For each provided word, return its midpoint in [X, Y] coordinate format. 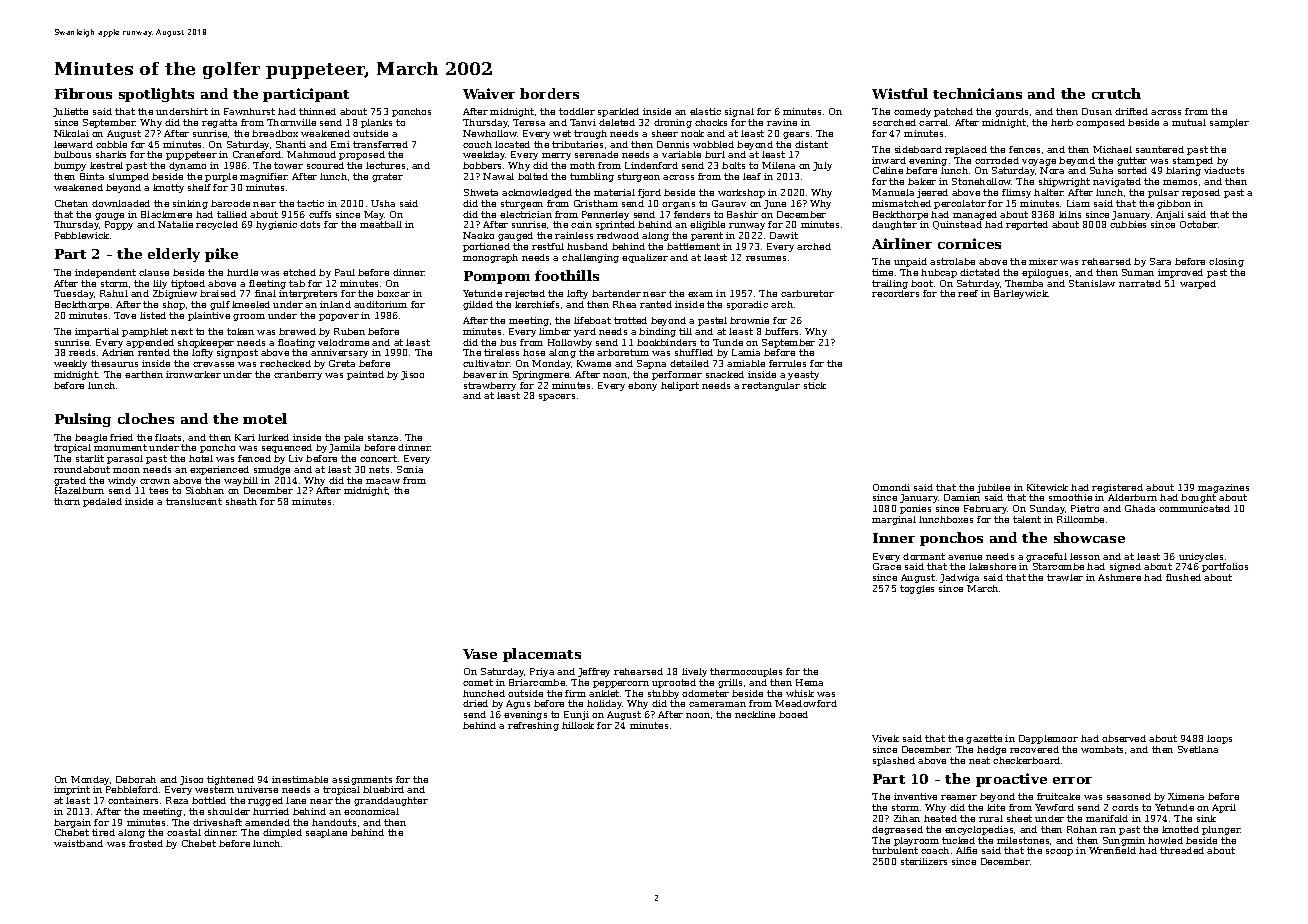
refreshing [533, 726]
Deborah [136, 779]
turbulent [895, 850]
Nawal [498, 176]
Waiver [489, 93]
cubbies [1128, 224]
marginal [894, 520]
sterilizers [924, 861]
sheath [241, 501]
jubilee [993, 488]
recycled [217, 225]
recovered [1034, 749]
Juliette [70, 112]
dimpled [282, 833]
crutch [1116, 93]
